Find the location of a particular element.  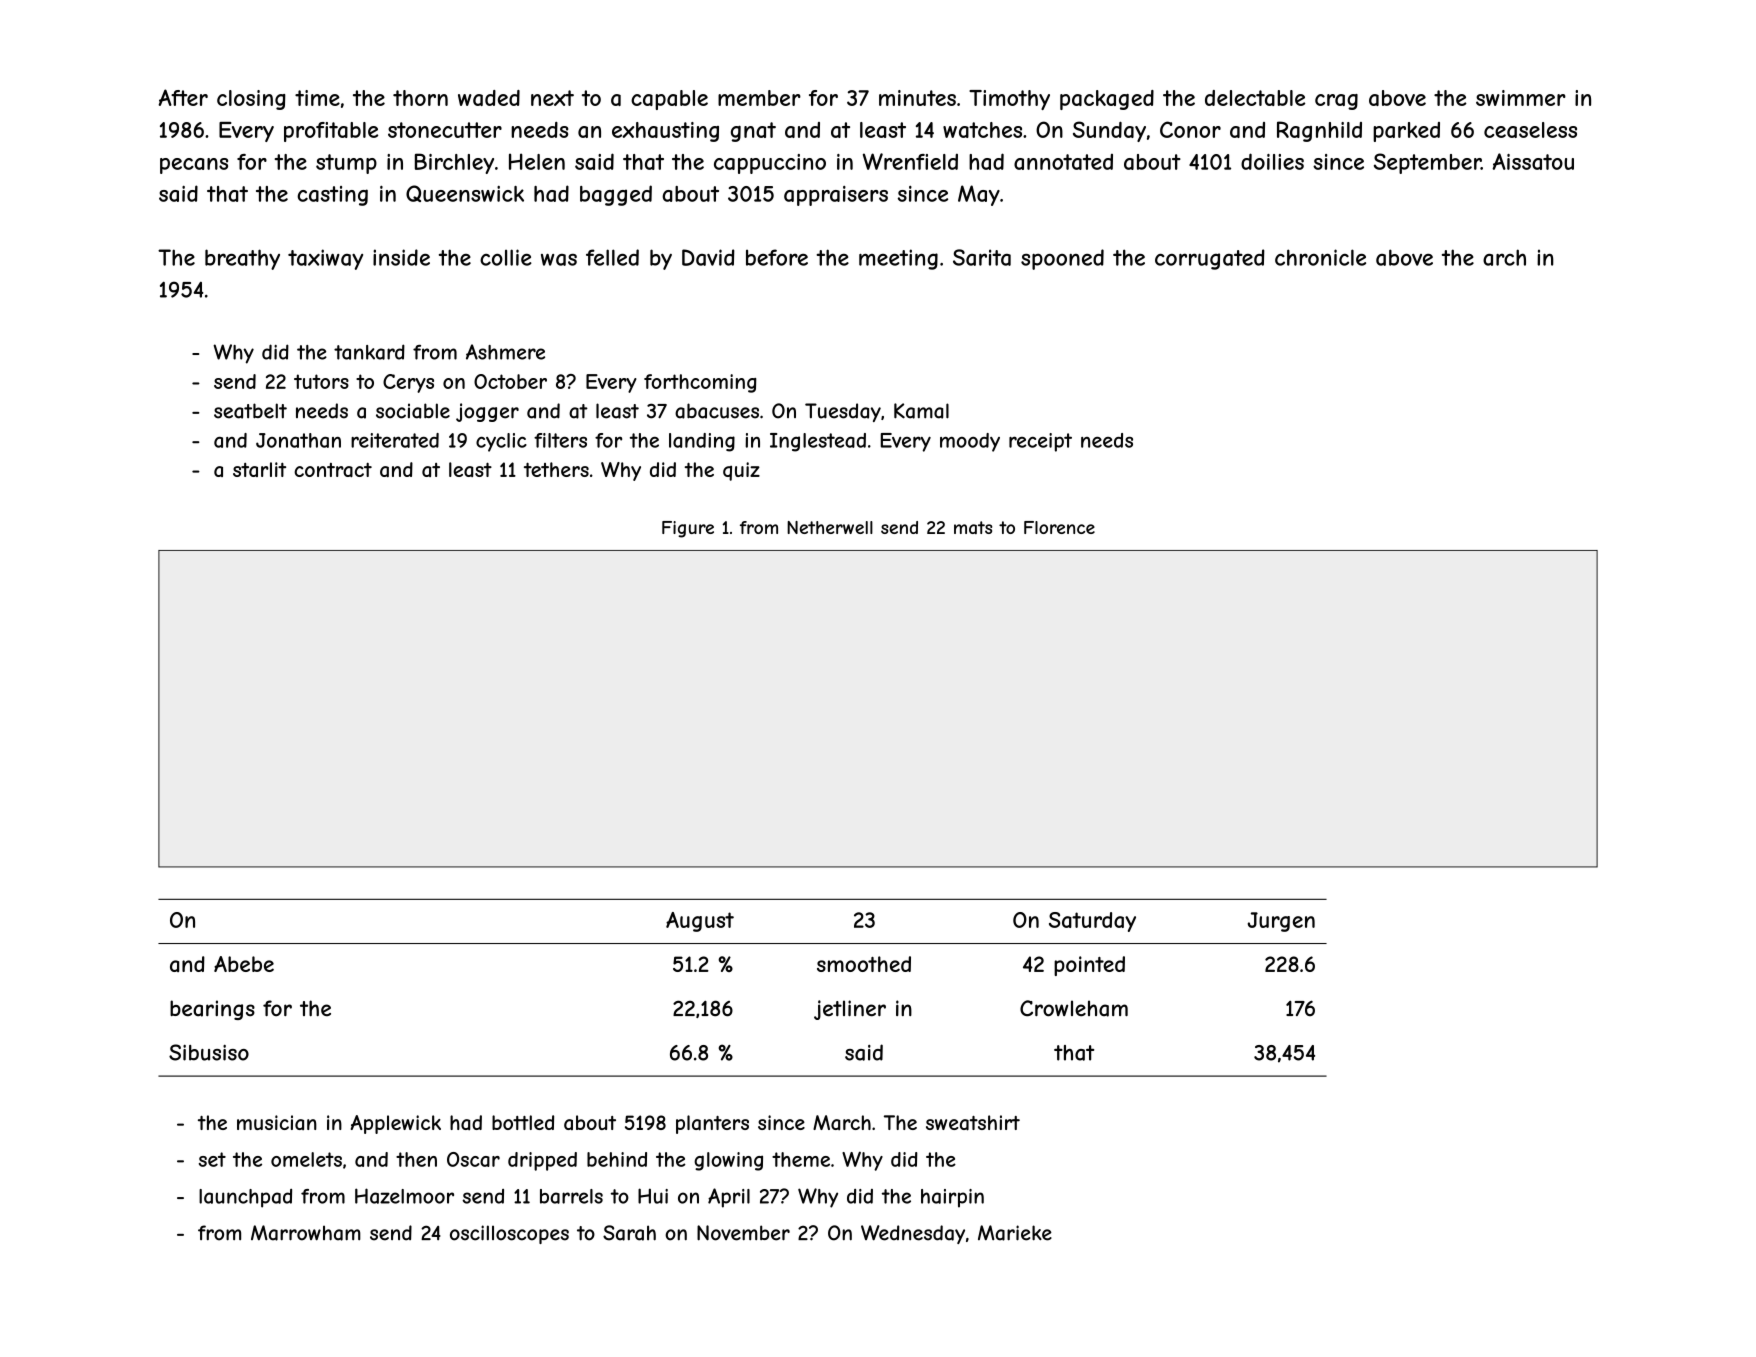

Florence is located at coordinates (1059, 527).
